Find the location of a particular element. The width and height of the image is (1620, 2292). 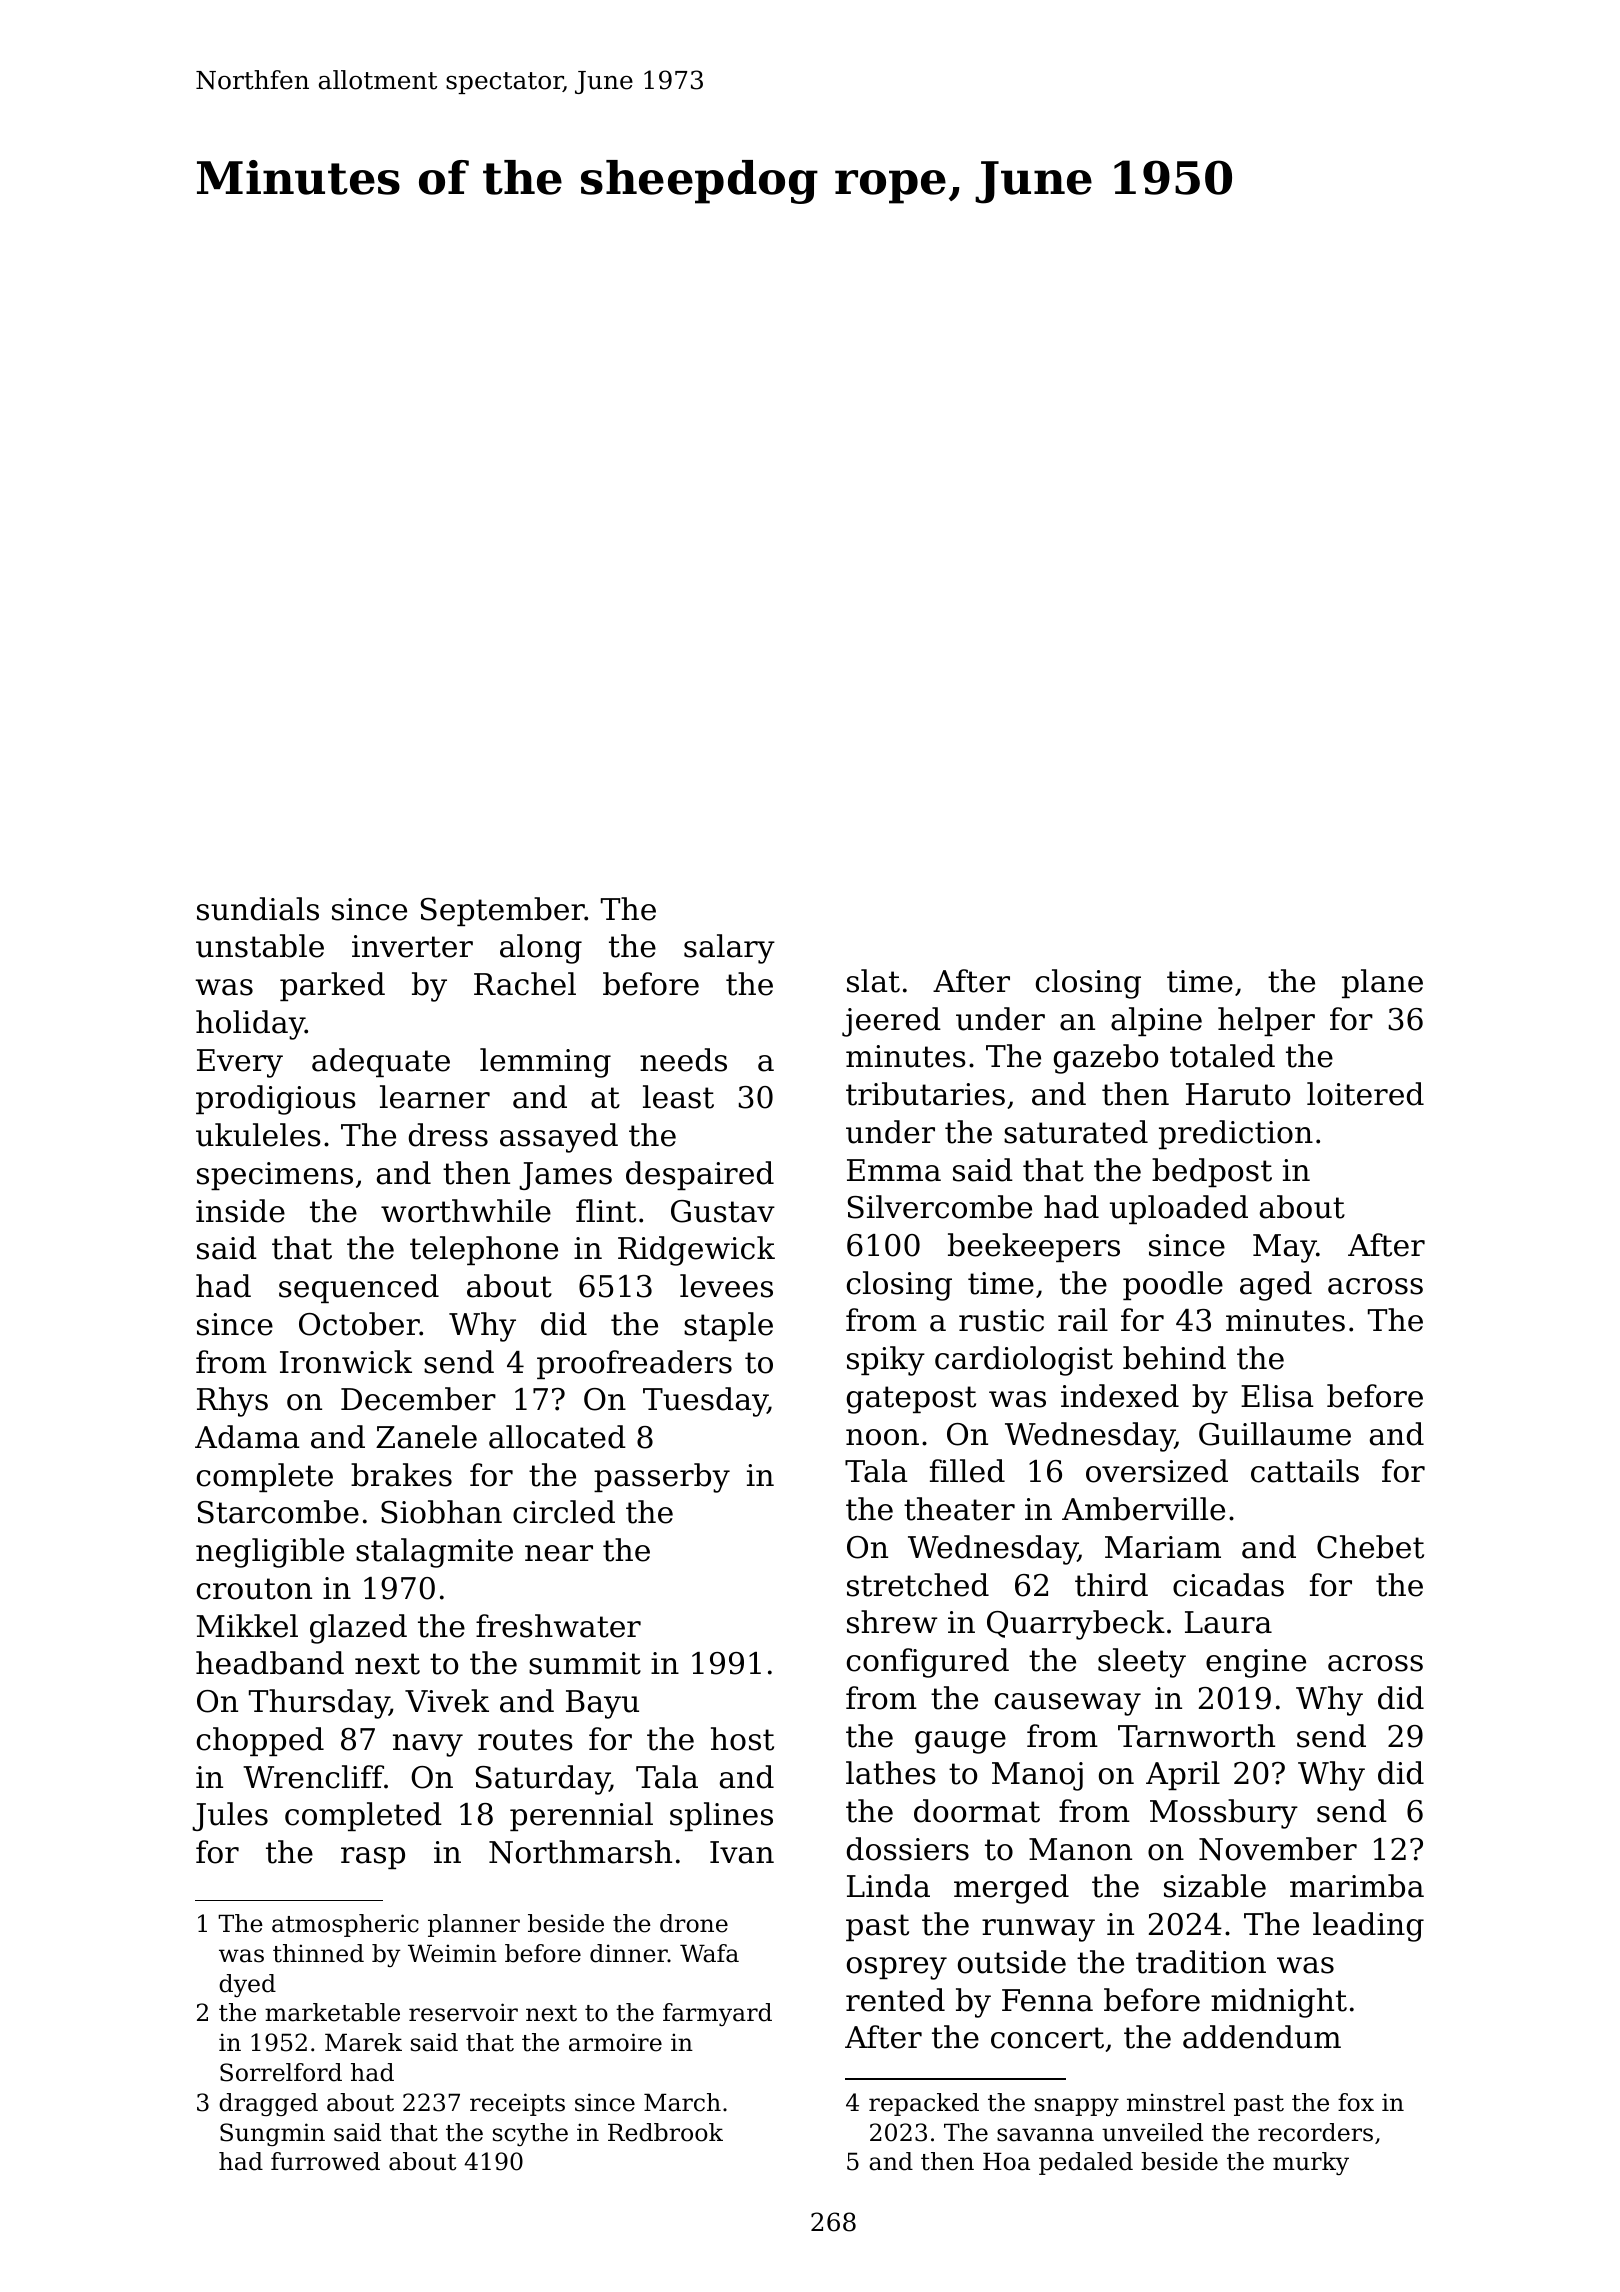

plane is located at coordinates (1382, 983).
